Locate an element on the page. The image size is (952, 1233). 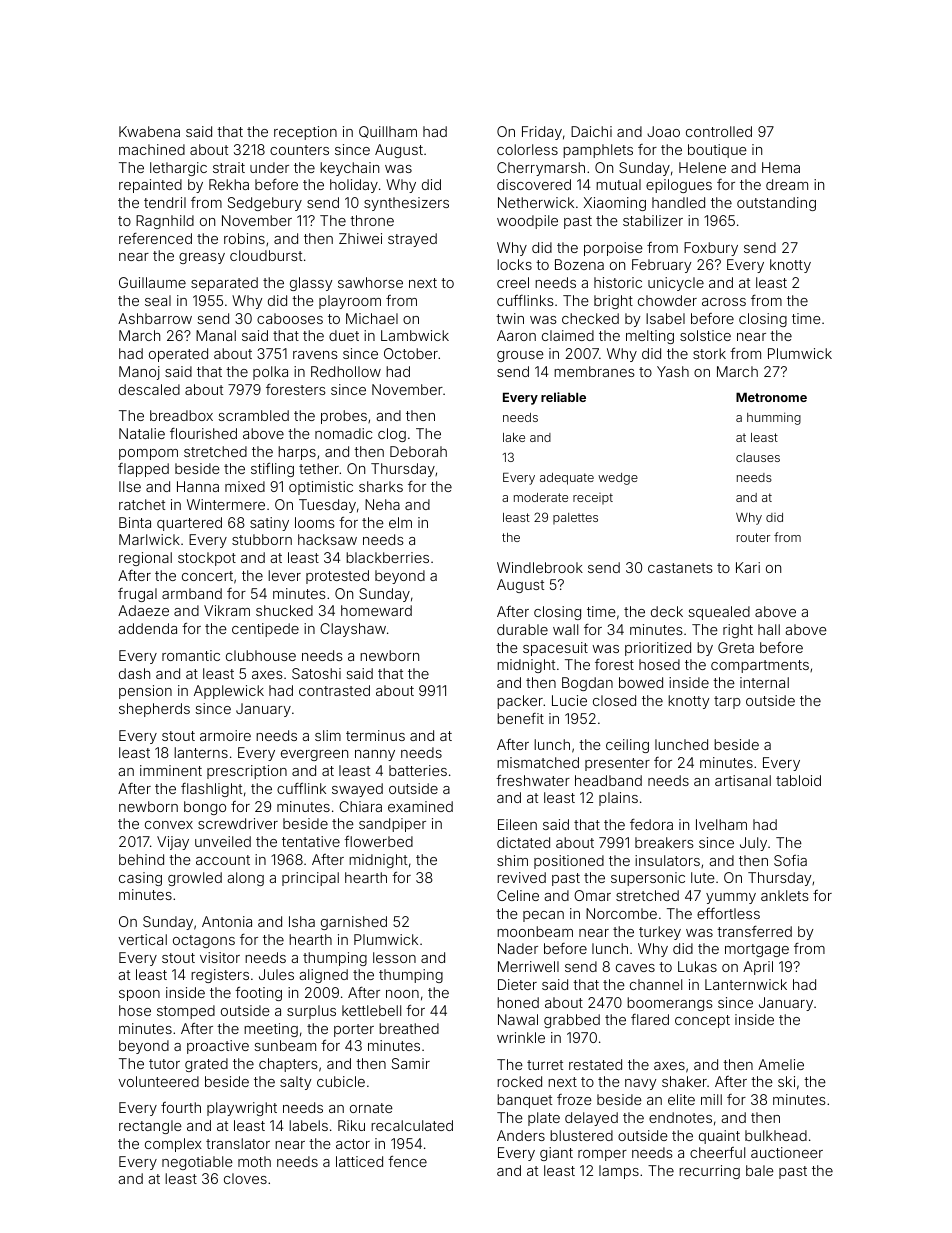
Clayshaw is located at coordinates (353, 630).
